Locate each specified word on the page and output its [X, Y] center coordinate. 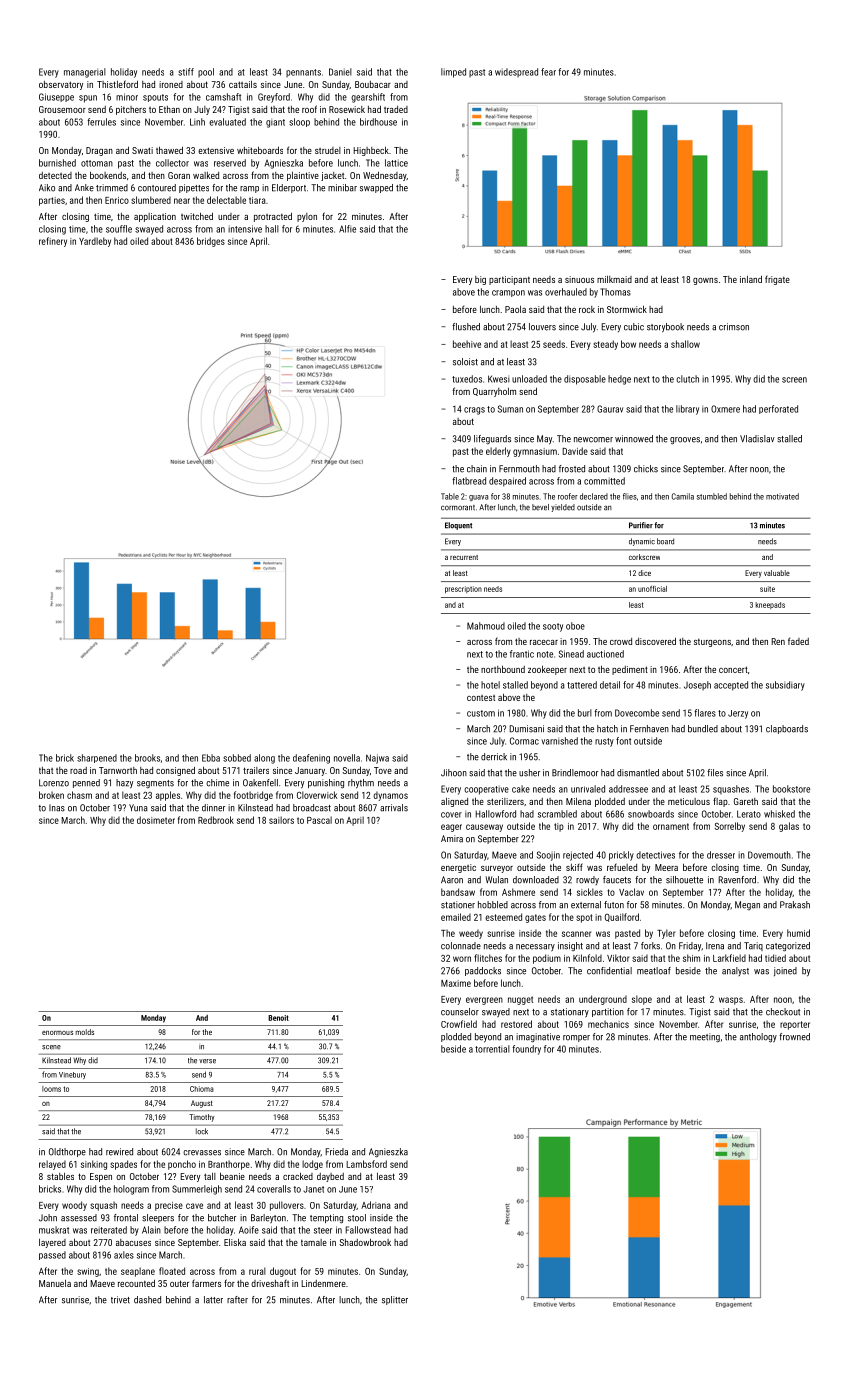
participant [509, 280]
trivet [120, 1300]
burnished [57, 163]
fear [548, 72]
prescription [463, 590]
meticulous [689, 801]
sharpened [97, 758]
